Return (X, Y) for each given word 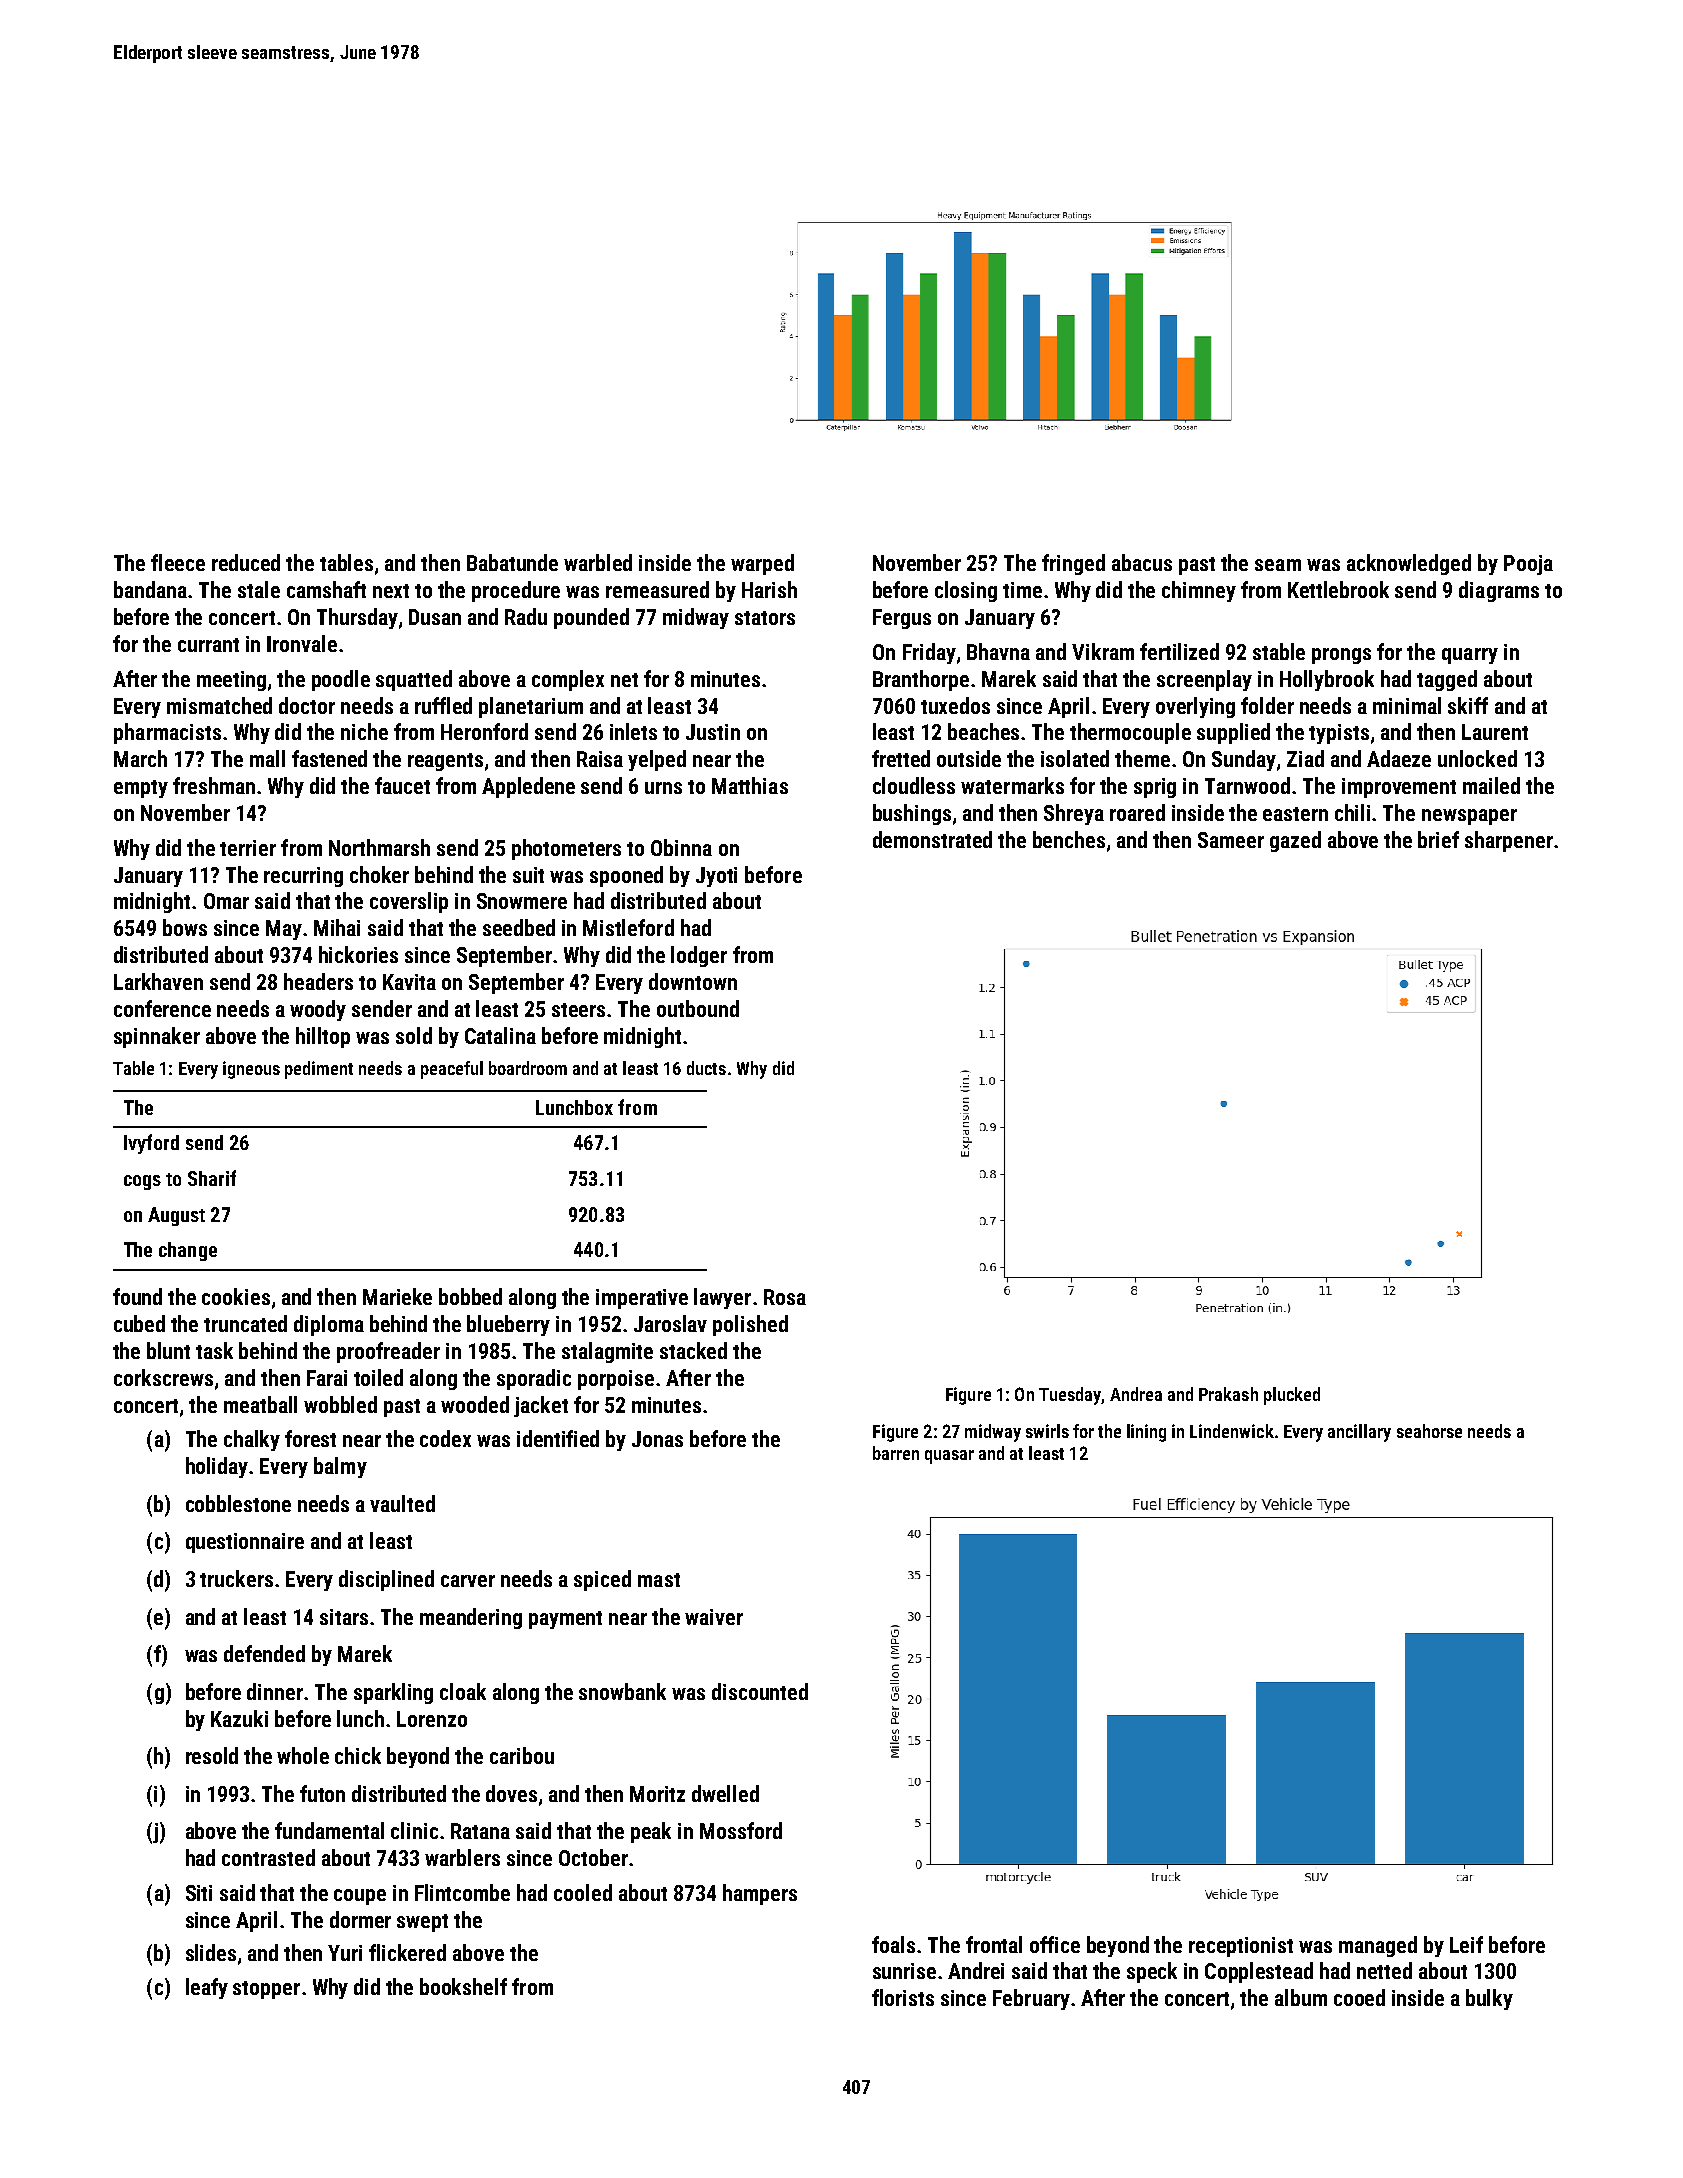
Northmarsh (379, 847)
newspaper (1469, 817)
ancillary (1359, 1433)
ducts (706, 1068)
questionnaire (245, 1543)
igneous (251, 1070)
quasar (949, 1457)
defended (264, 1653)
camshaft (326, 589)
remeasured (657, 589)
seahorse (1429, 1431)
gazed (1295, 841)
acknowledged (1409, 564)
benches (1069, 839)
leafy (207, 1988)
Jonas (657, 1439)
